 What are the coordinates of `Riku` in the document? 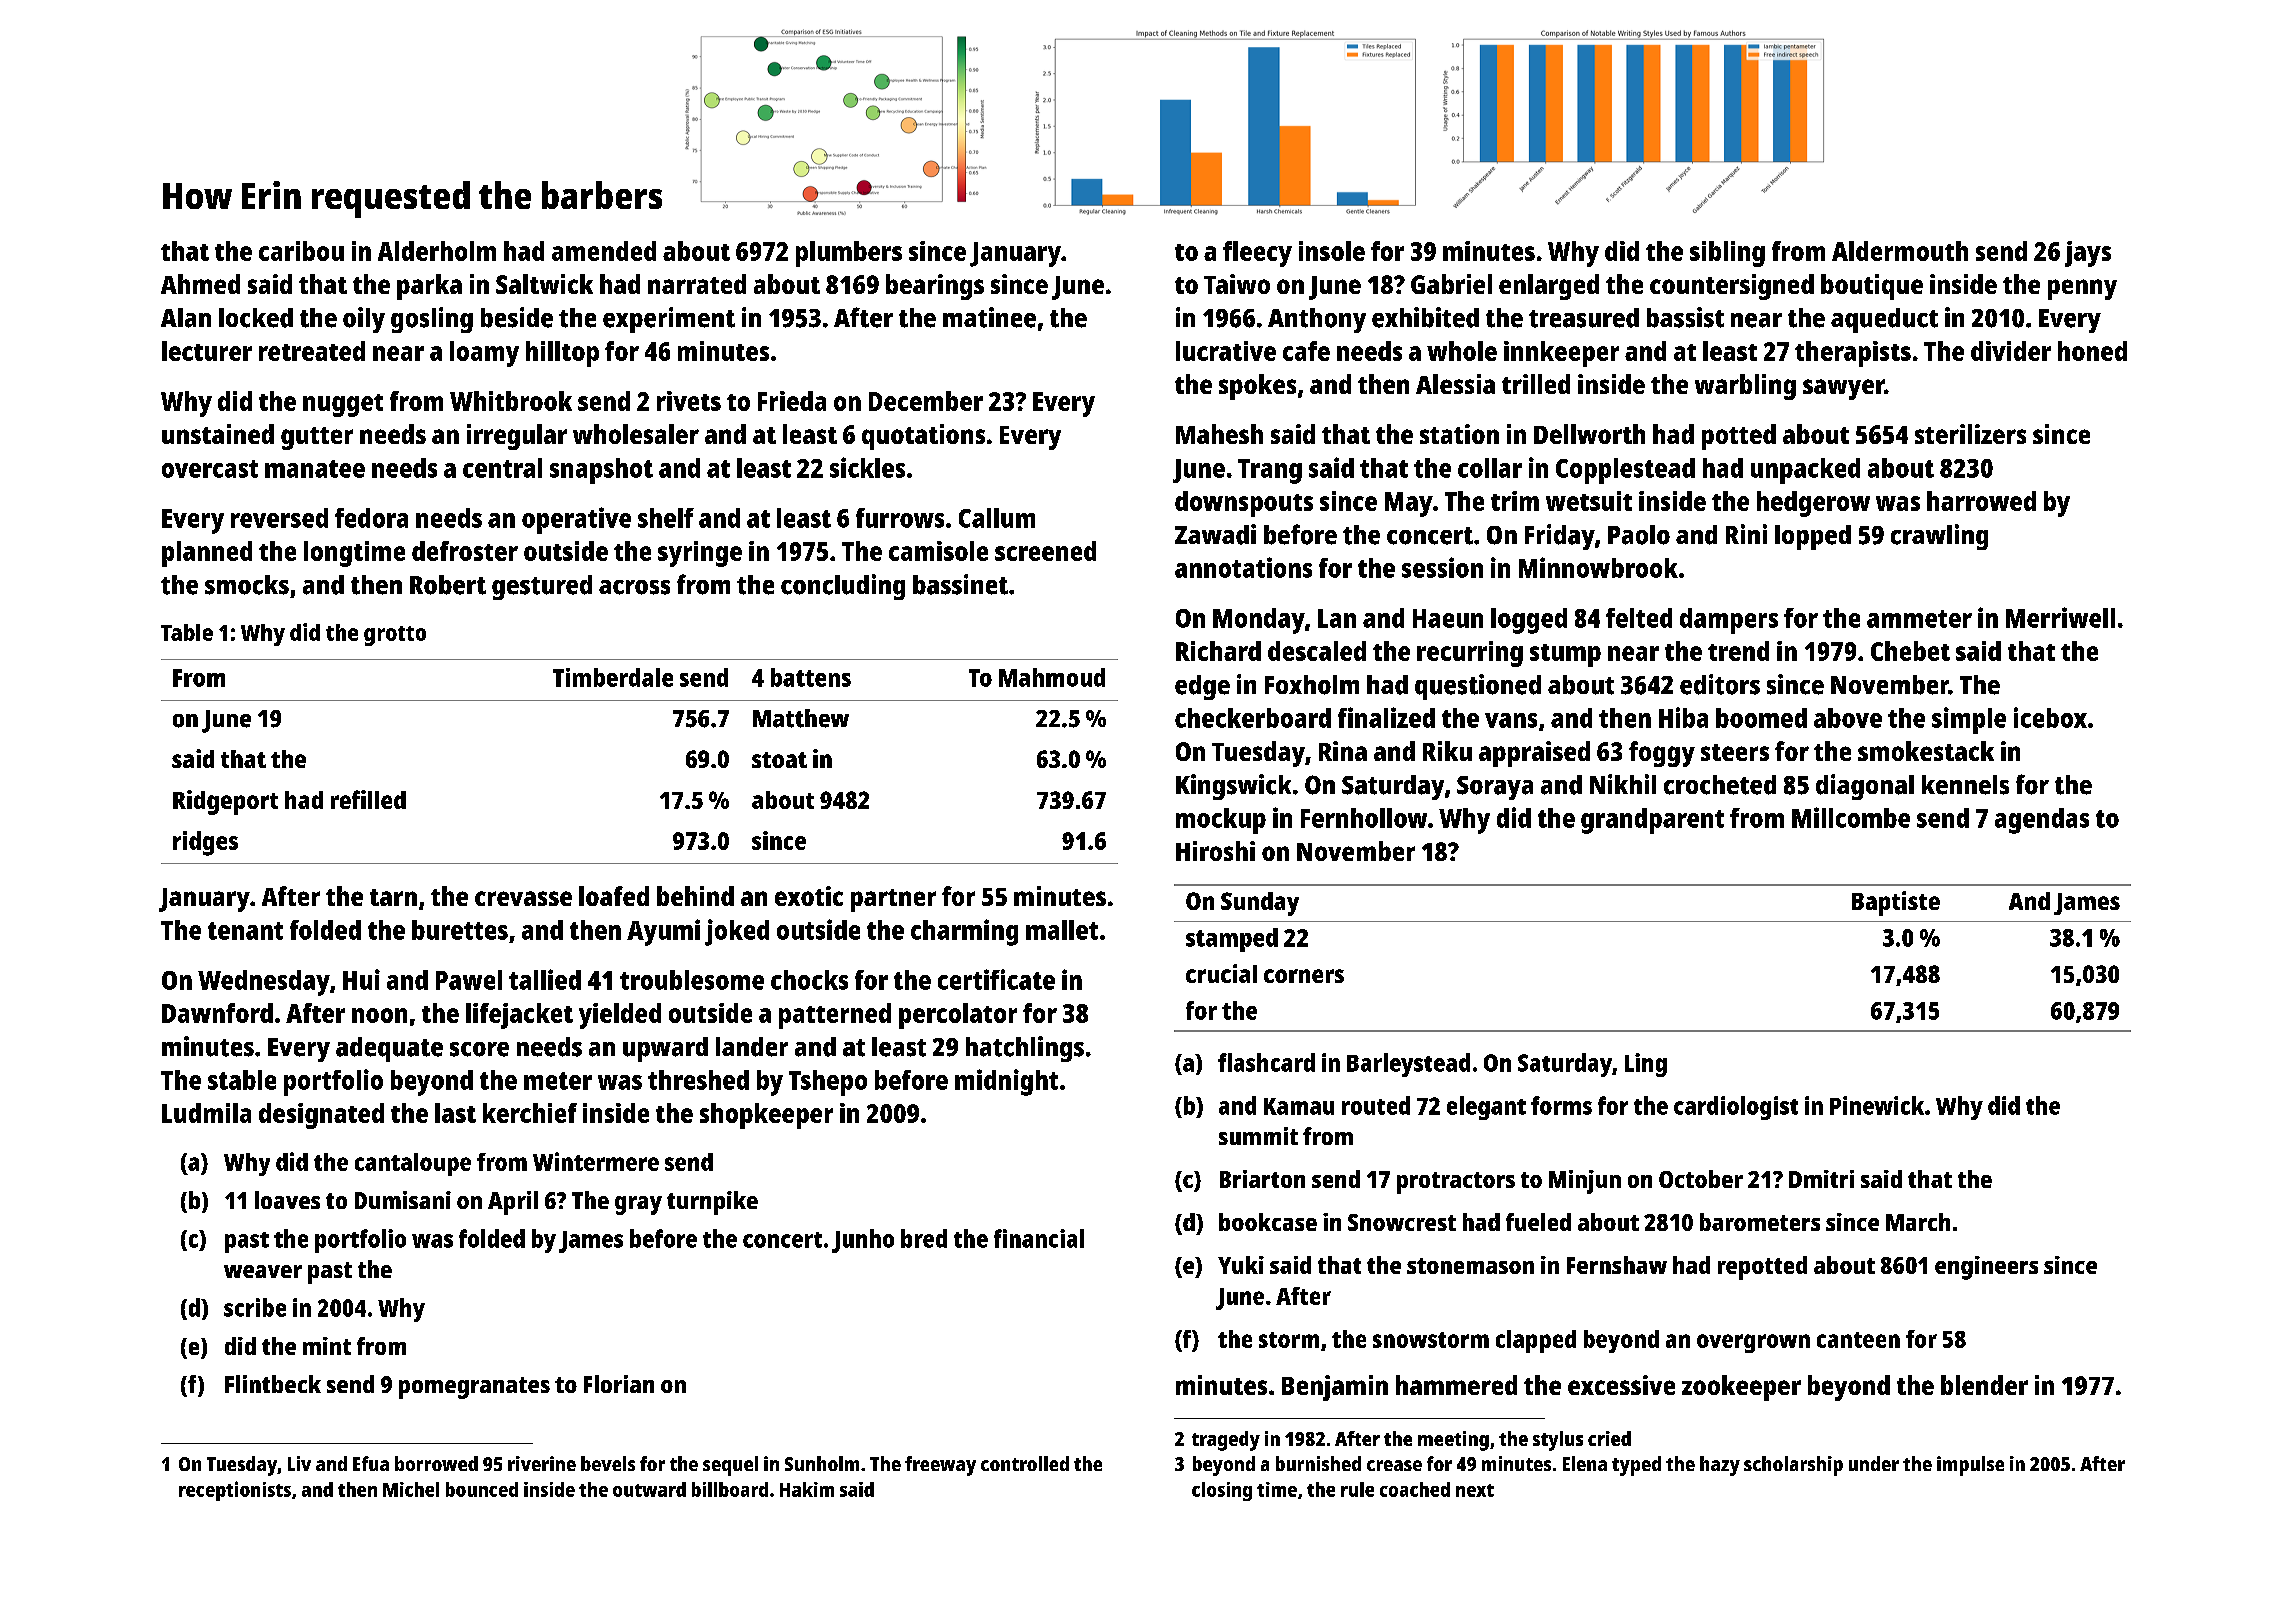 It's located at (1447, 751).
